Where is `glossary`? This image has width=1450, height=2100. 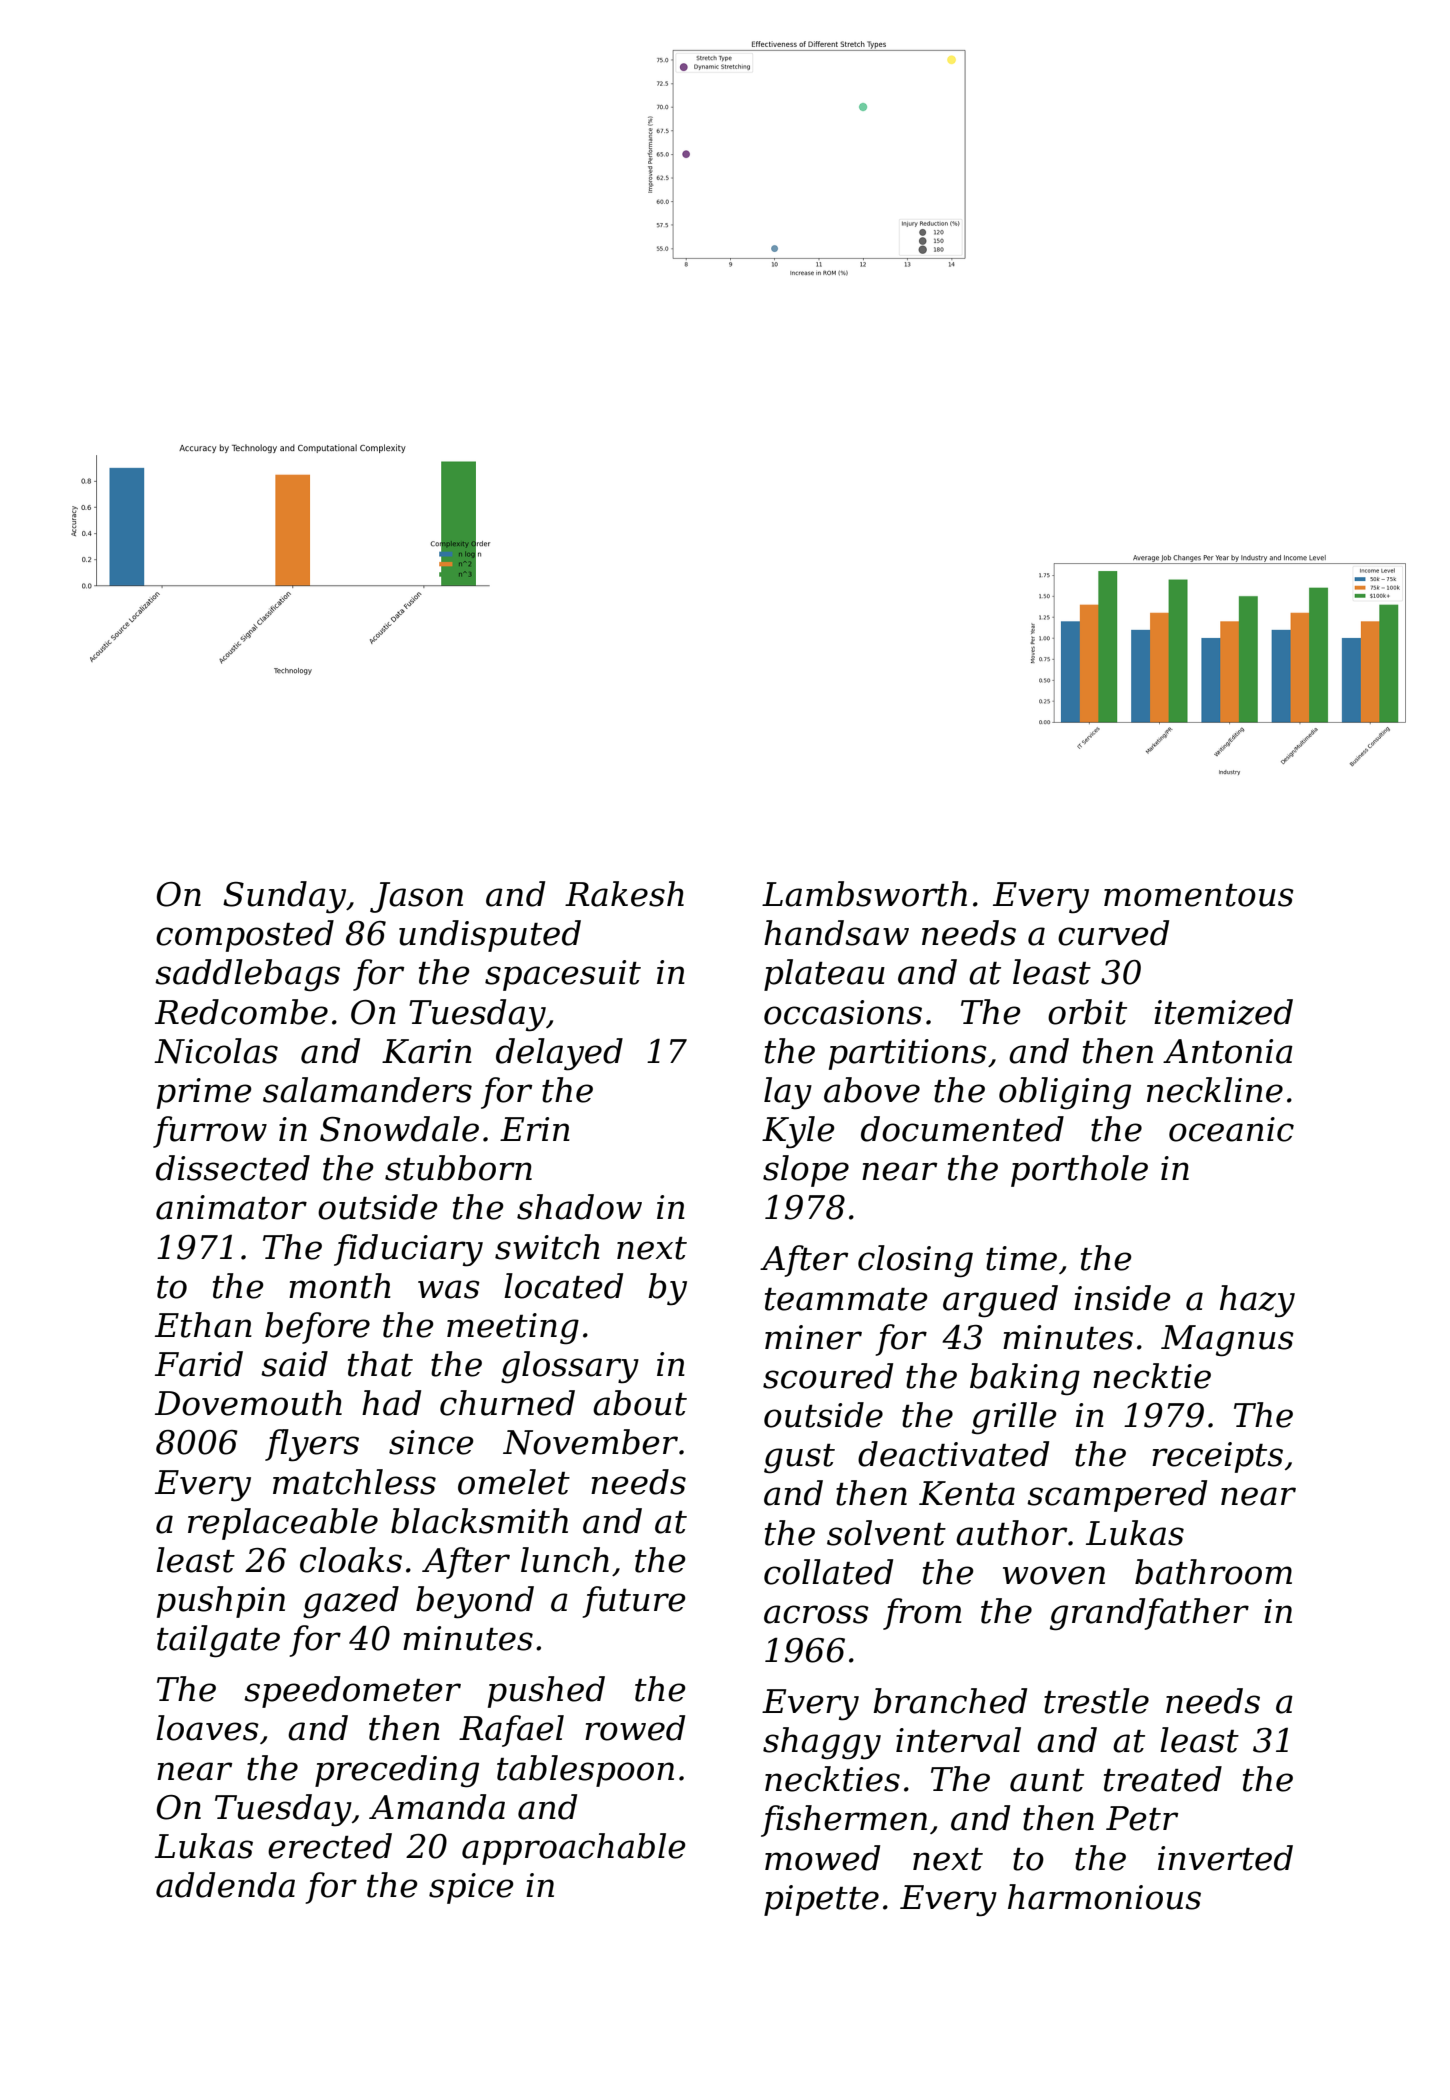
glossary is located at coordinates (570, 1367).
